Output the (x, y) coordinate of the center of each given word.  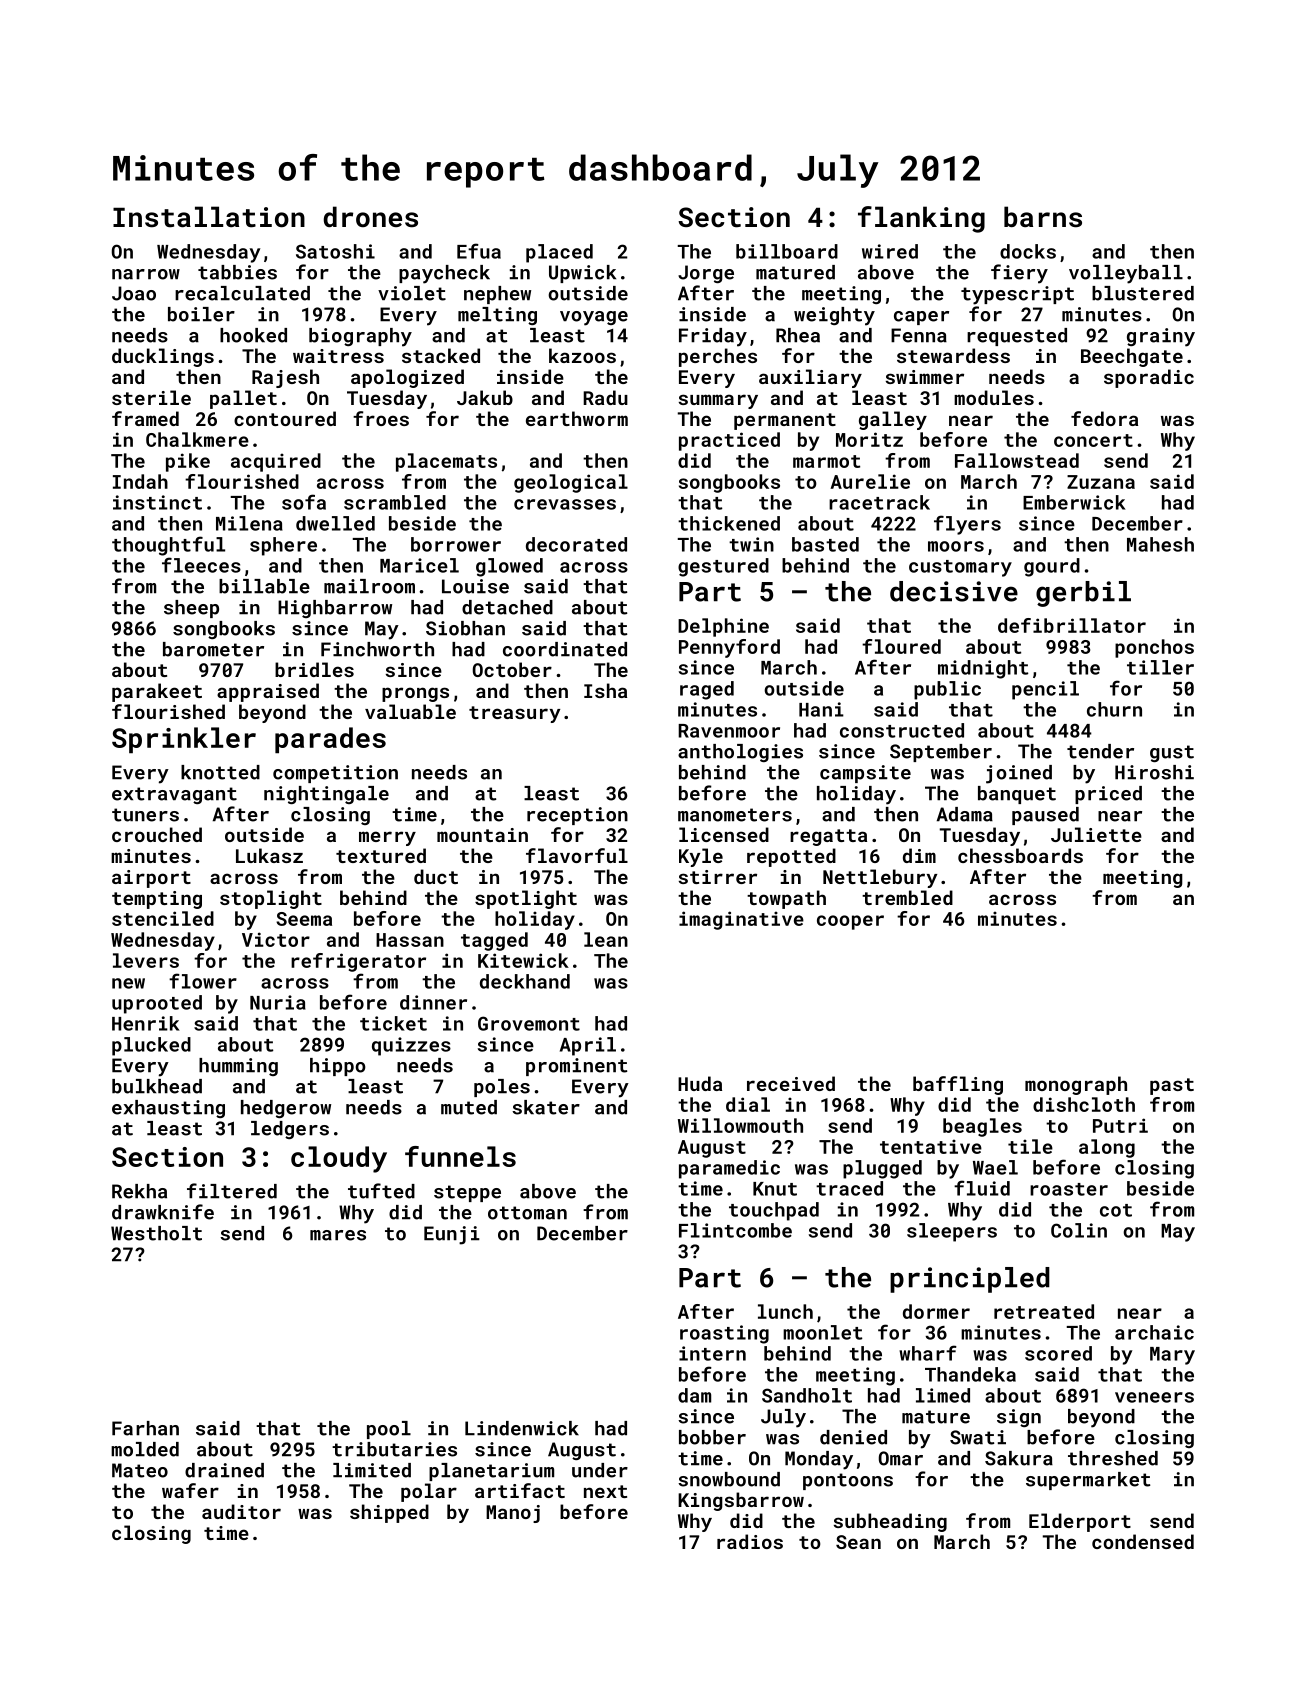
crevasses (565, 504)
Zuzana (1101, 482)
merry (387, 838)
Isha (605, 690)
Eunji (452, 1235)
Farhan (145, 1428)
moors (956, 546)
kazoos (582, 355)
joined (1019, 774)
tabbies (237, 272)
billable (264, 586)
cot (1116, 1210)
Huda (700, 1083)
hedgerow (286, 1109)
